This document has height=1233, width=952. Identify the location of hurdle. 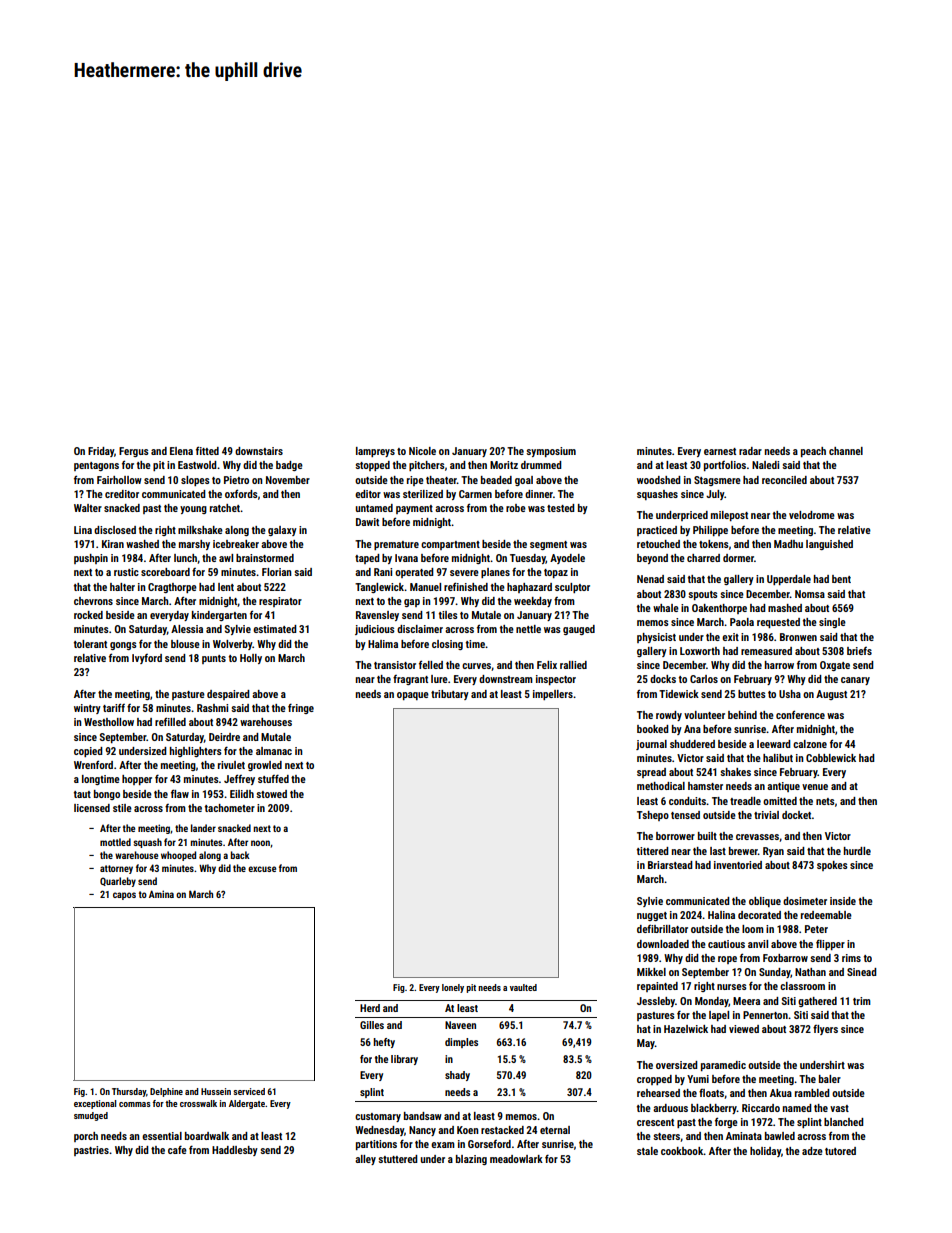
(857, 851).
